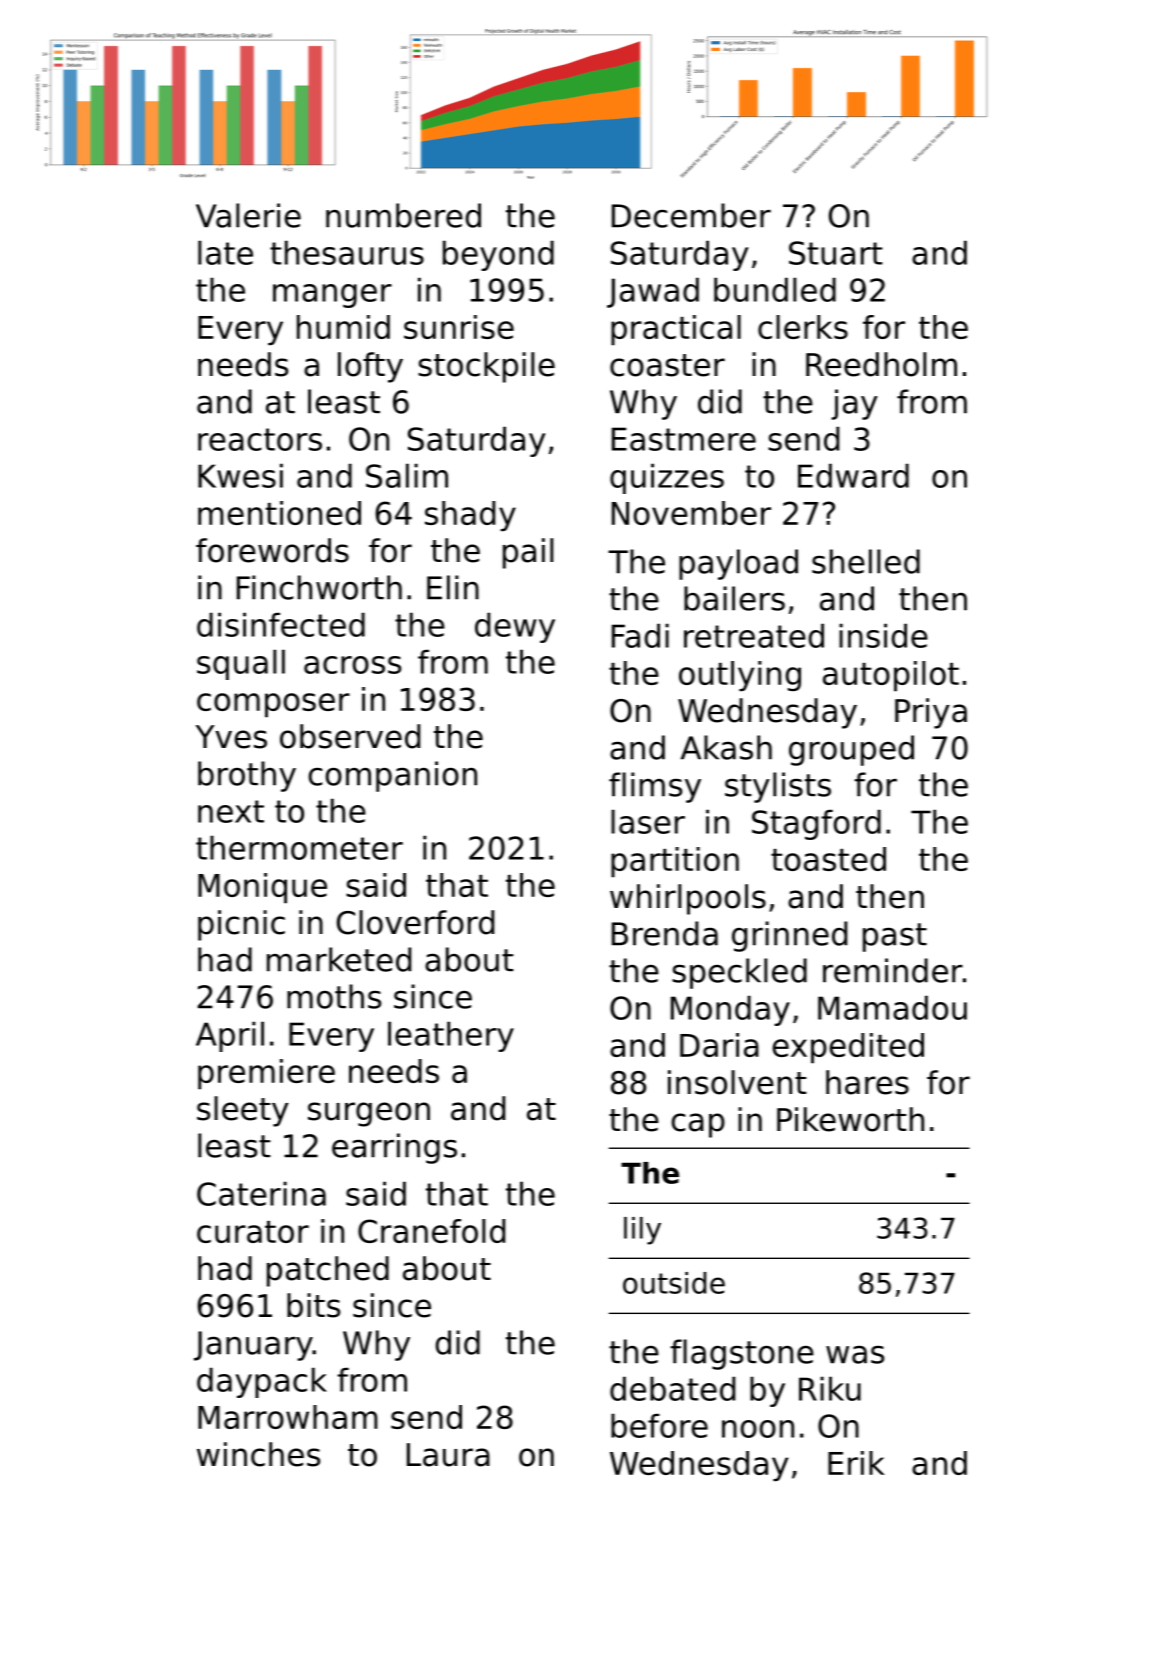 This screenshot has width=1165, height=1654. What do you see at coordinates (470, 516) in the screenshot?
I see `shady` at bounding box center [470, 516].
